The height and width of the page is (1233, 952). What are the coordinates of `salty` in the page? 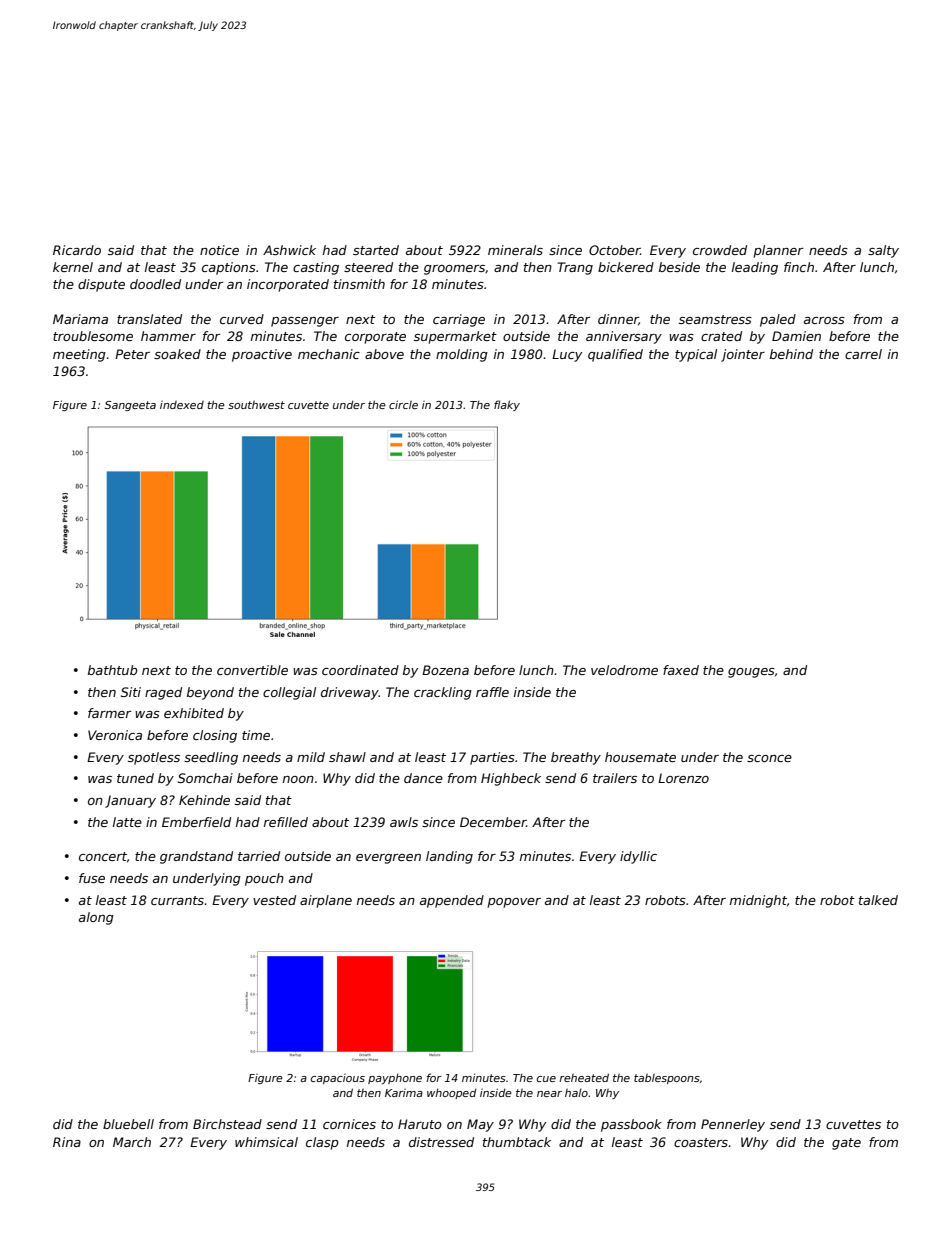 It's located at (883, 251).
